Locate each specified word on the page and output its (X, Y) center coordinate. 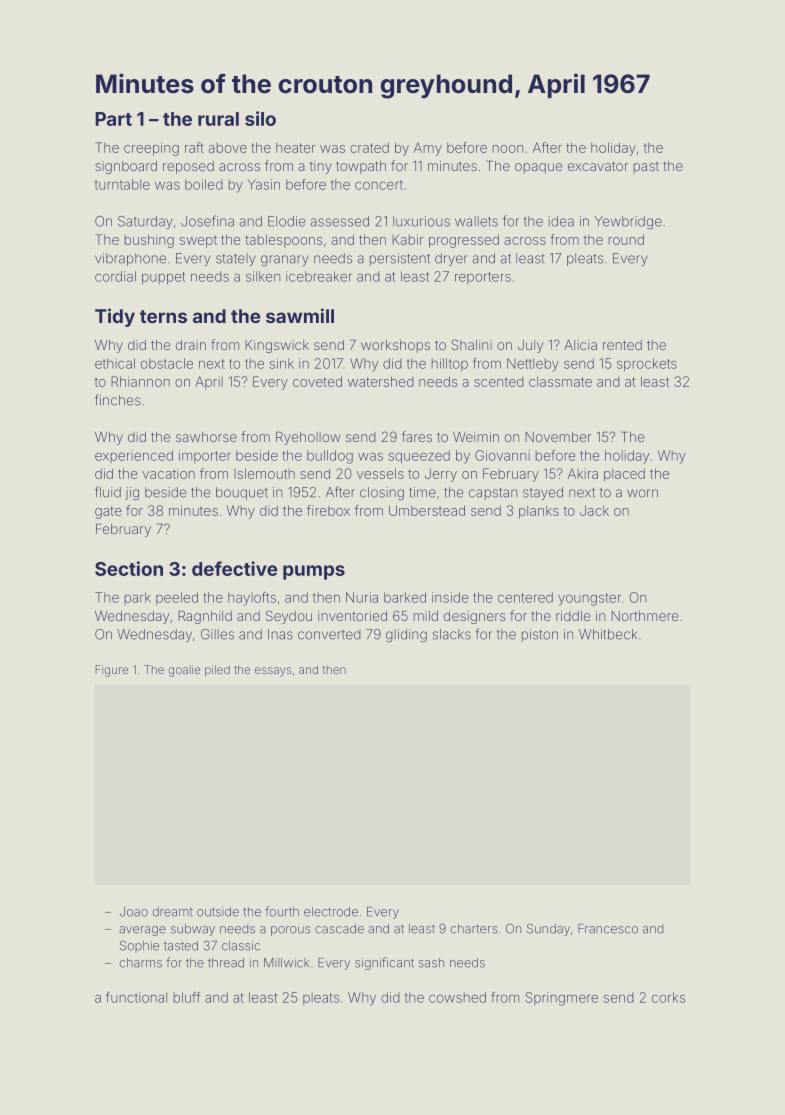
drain (191, 345)
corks (668, 997)
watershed (381, 381)
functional (136, 997)
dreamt (173, 912)
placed (624, 475)
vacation (169, 473)
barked (405, 597)
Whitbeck (608, 634)
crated (369, 147)
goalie (184, 671)
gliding (406, 636)
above (227, 148)
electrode (331, 912)
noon (508, 149)
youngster (589, 599)
